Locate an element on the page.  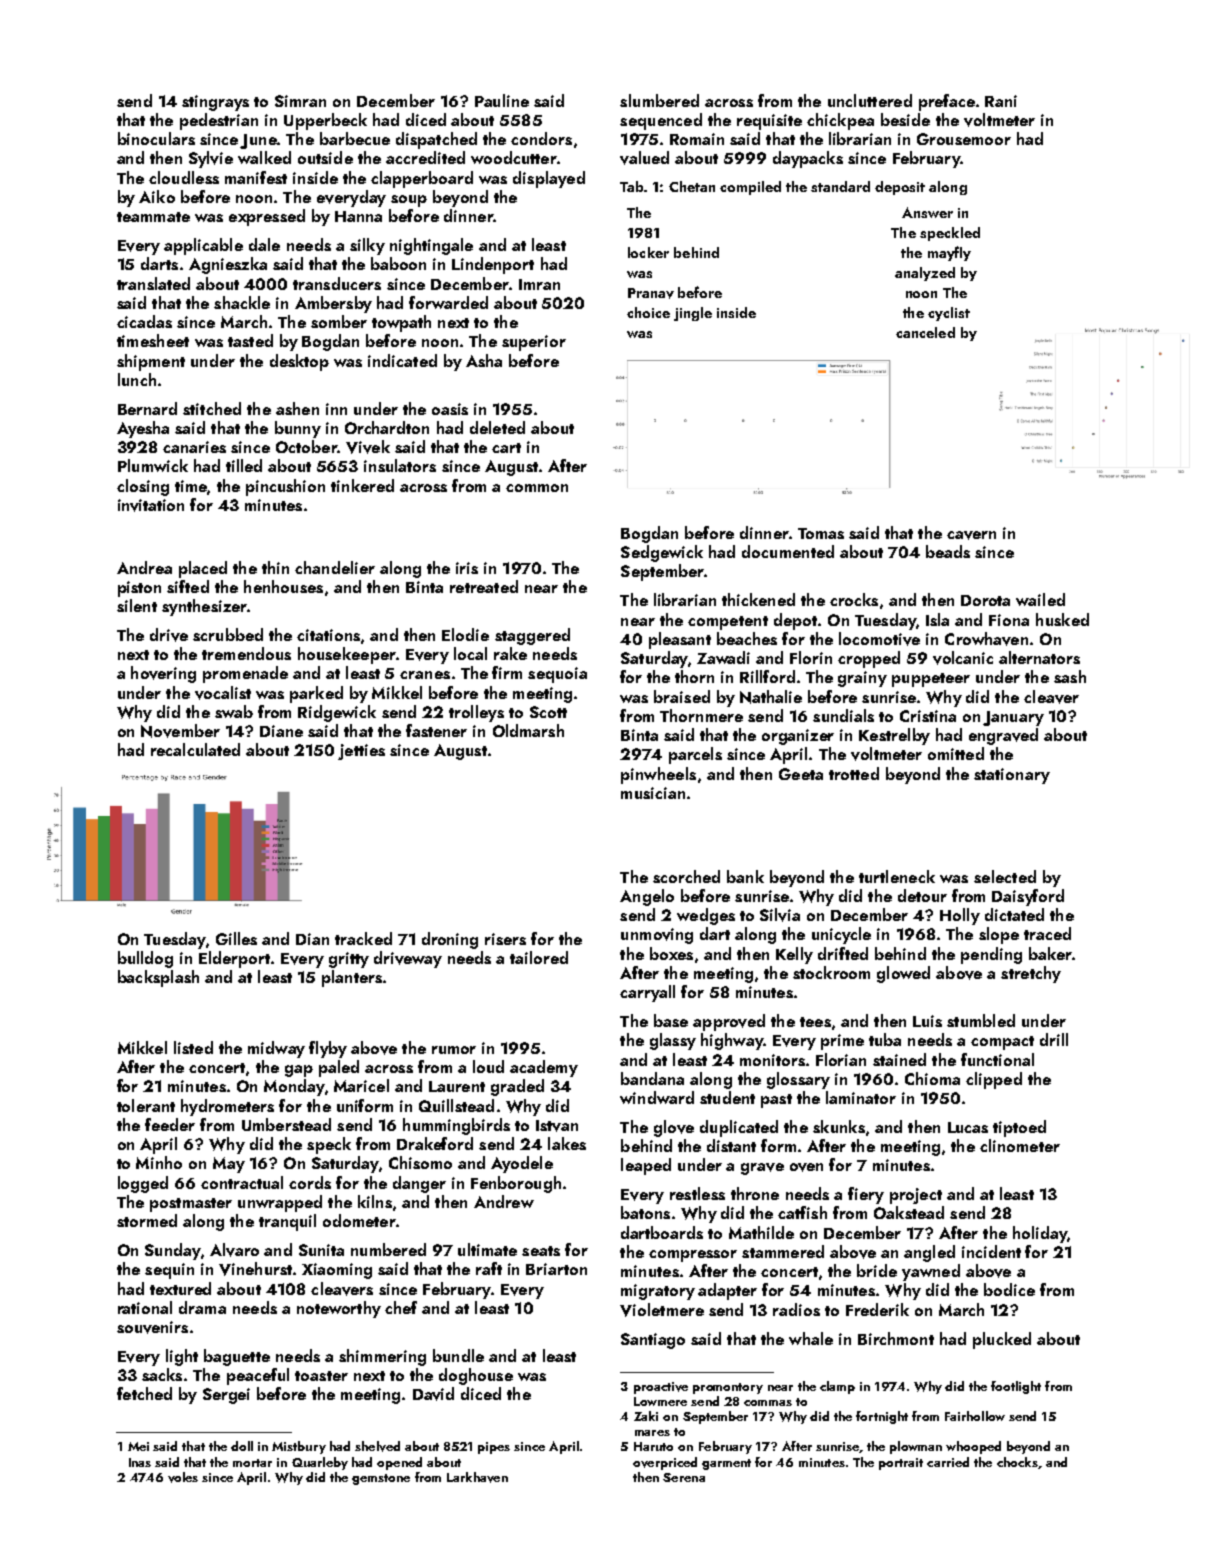
pleasant is located at coordinates (680, 640).
